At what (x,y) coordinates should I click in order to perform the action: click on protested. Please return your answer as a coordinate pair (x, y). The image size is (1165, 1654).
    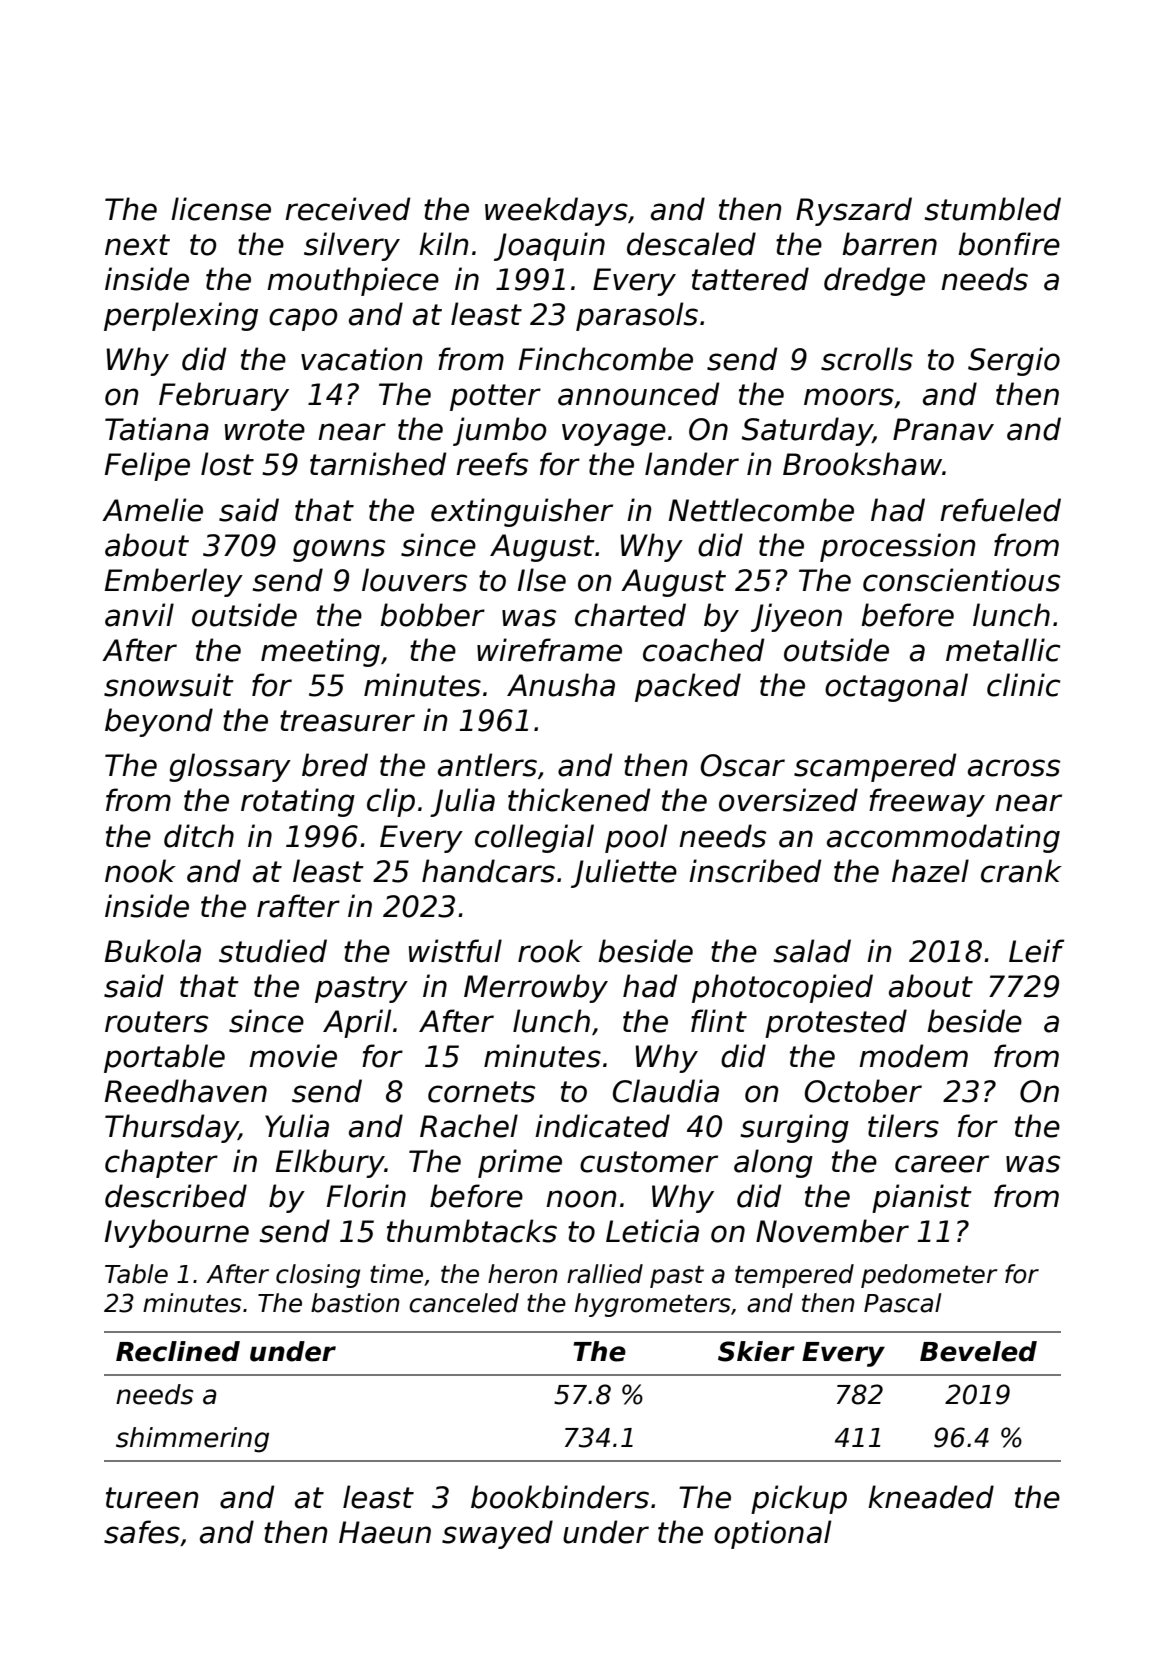
    Looking at the image, I should click on (836, 1023).
